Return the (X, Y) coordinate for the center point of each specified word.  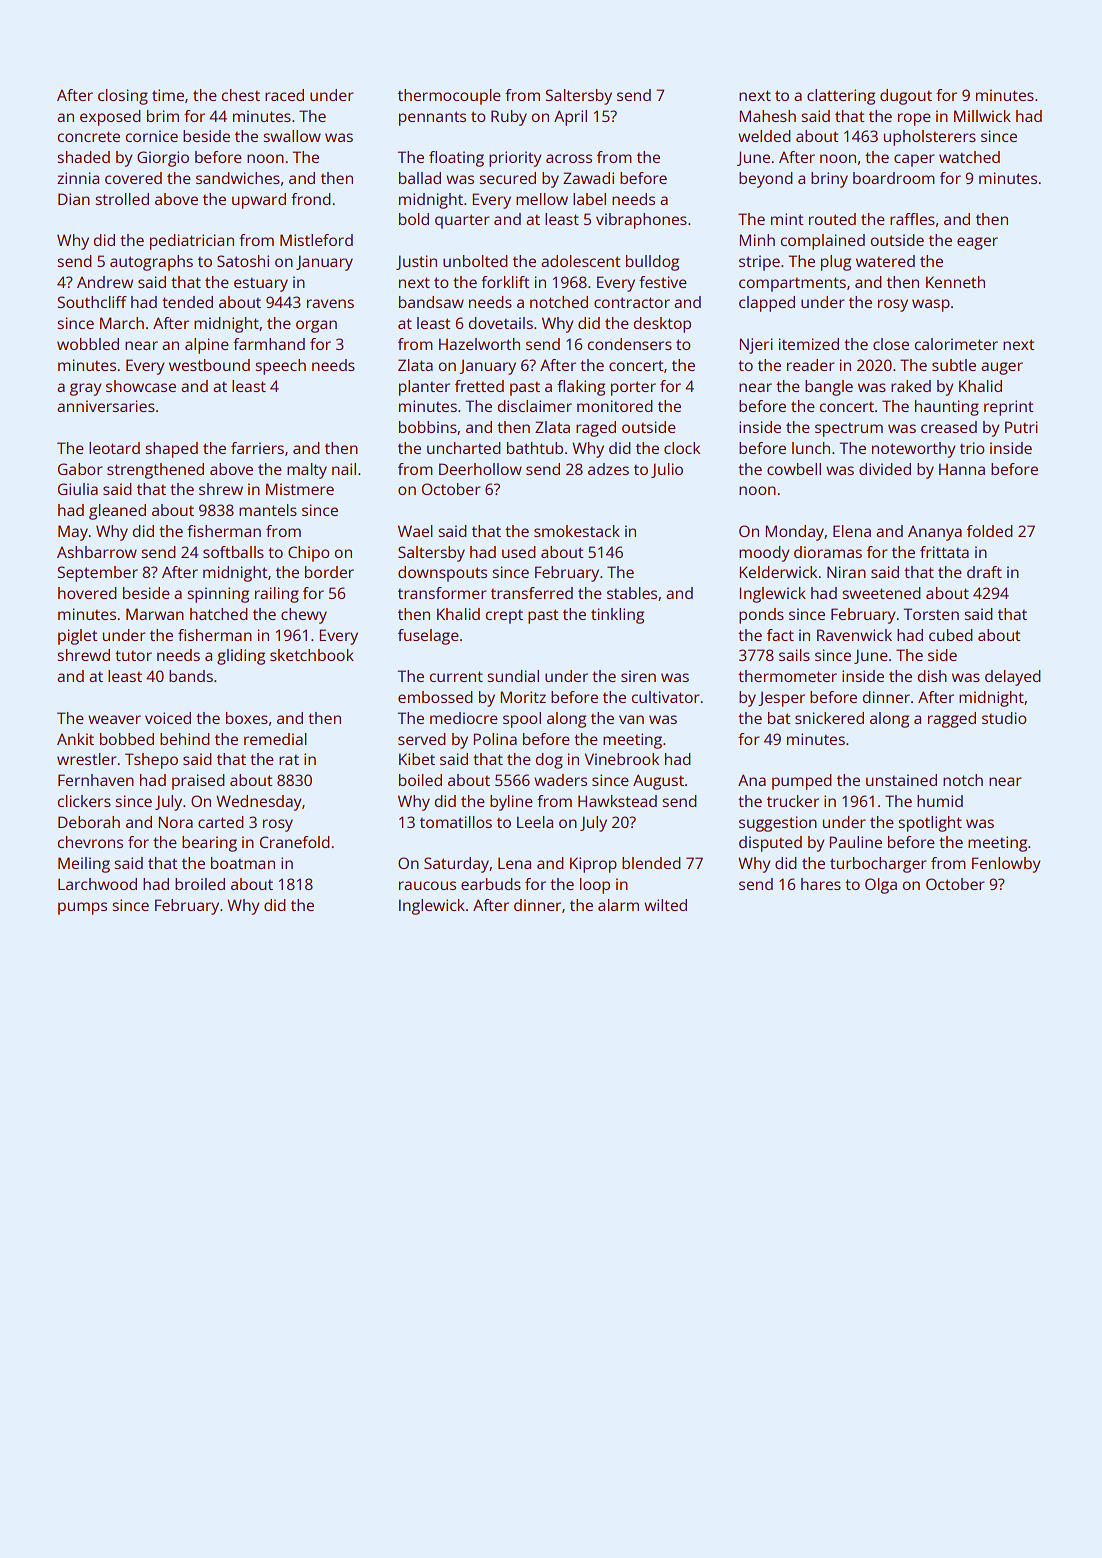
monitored (615, 406)
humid (940, 801)
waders (560, 780)
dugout (906, 97)
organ (316, 326)
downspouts (442, 574)
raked (911, 386)
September (98, 574)
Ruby (509, 118)
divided (885, 469)
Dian (74, 199)
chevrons (90, 842)
